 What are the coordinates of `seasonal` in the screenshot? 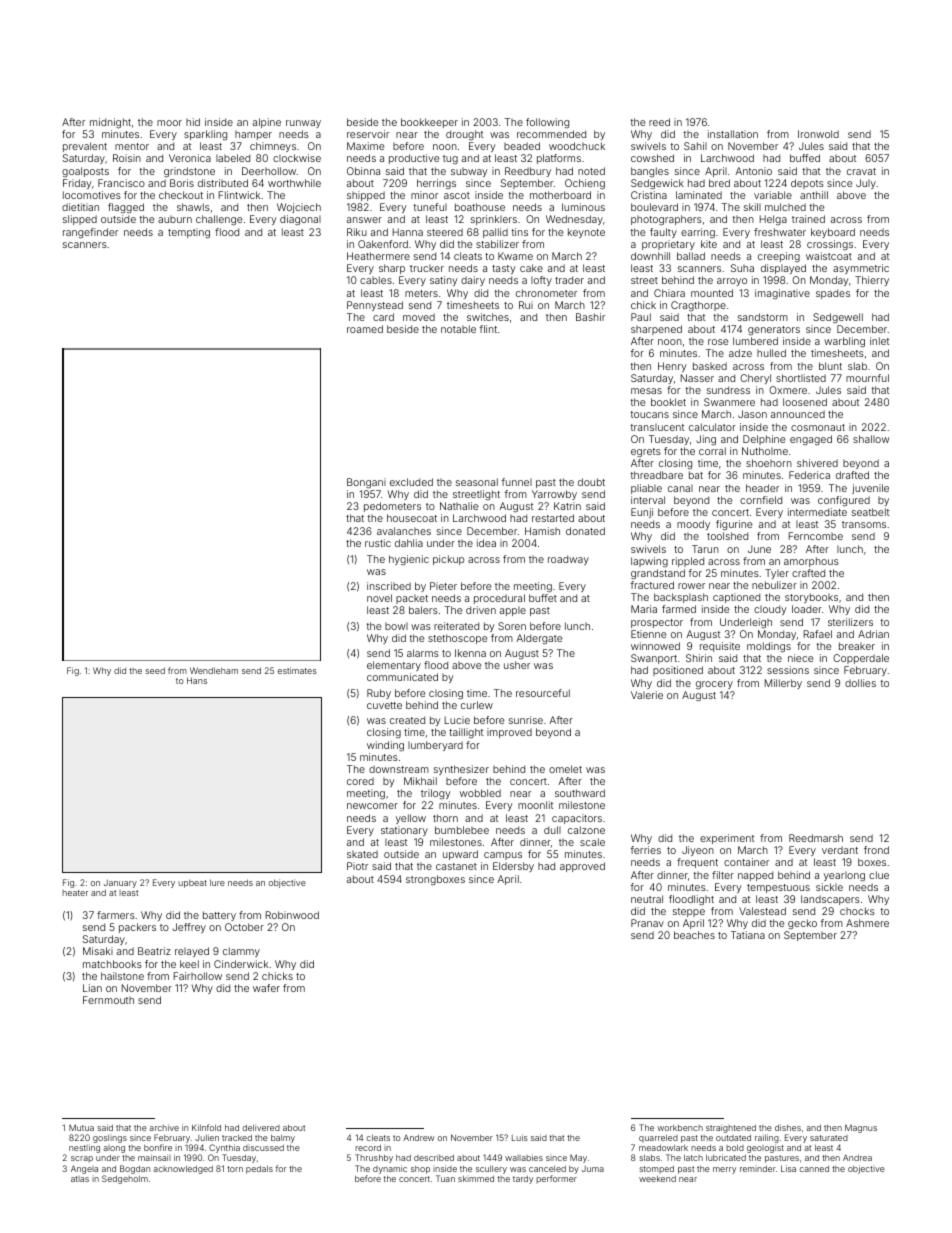 It's located at (477, 482).
